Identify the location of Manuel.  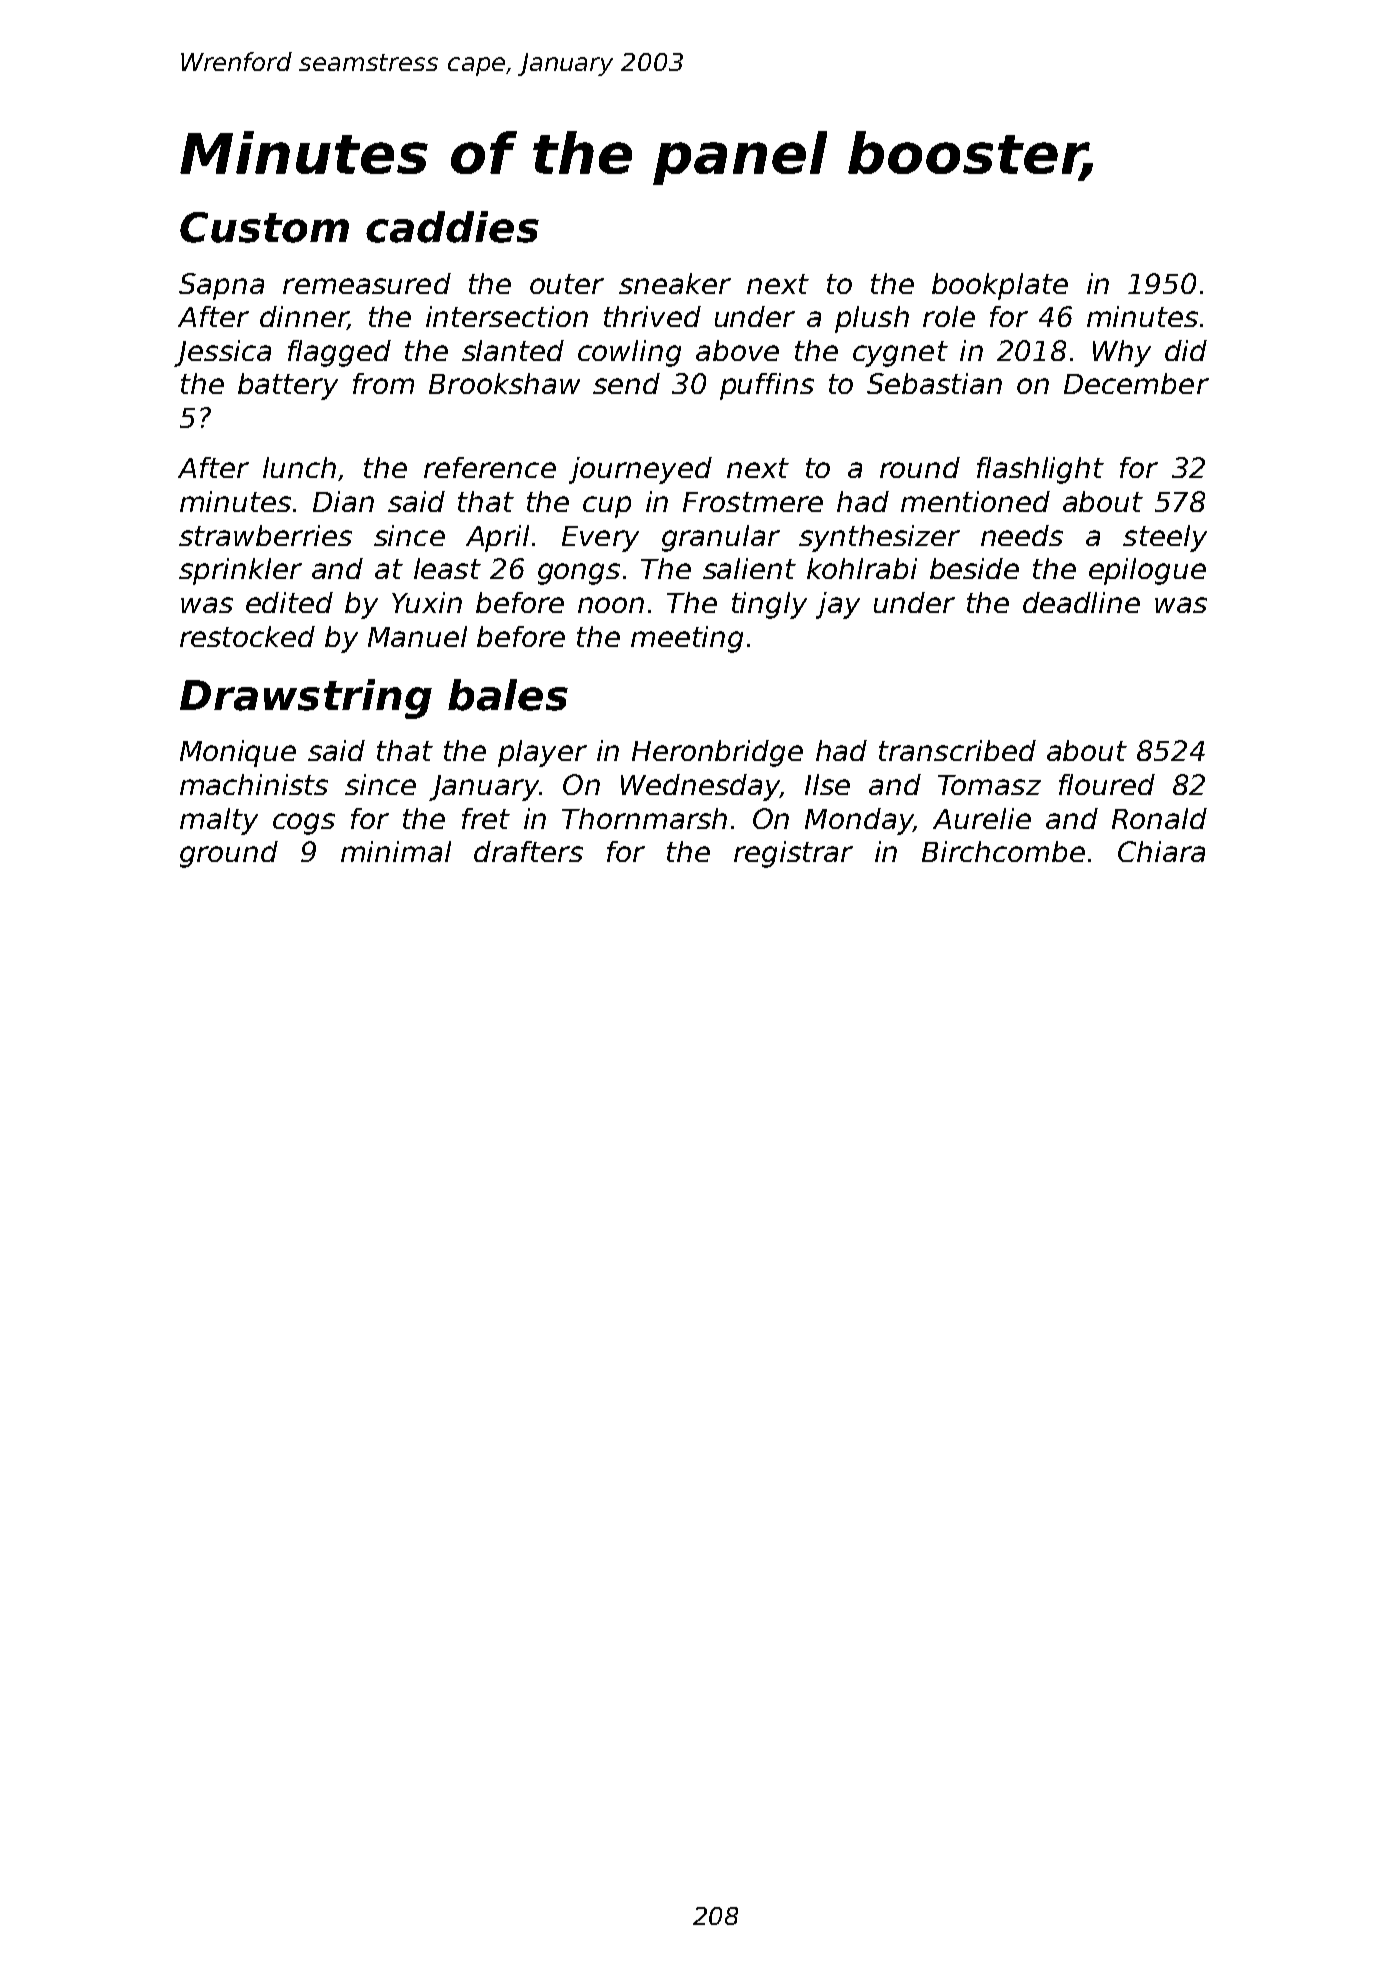
(417, 636).
